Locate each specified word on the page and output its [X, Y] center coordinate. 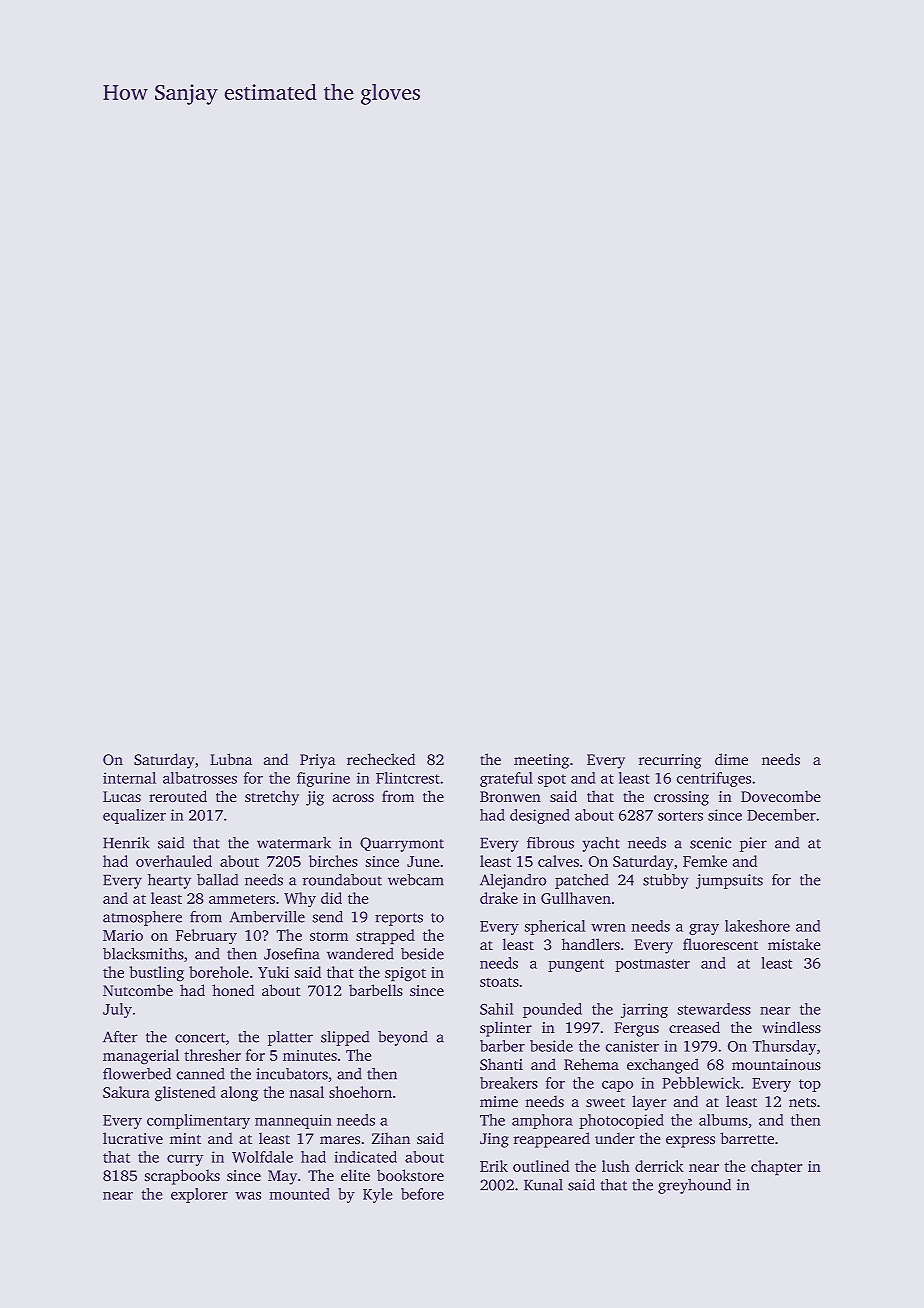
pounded [552, 1010]
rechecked [381, 759]
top [810, 1085]
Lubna [231, 759]
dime [731, 759]
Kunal [543, 1185]
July [117, 1010]
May [282, 1177]
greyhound [694, 1186]
